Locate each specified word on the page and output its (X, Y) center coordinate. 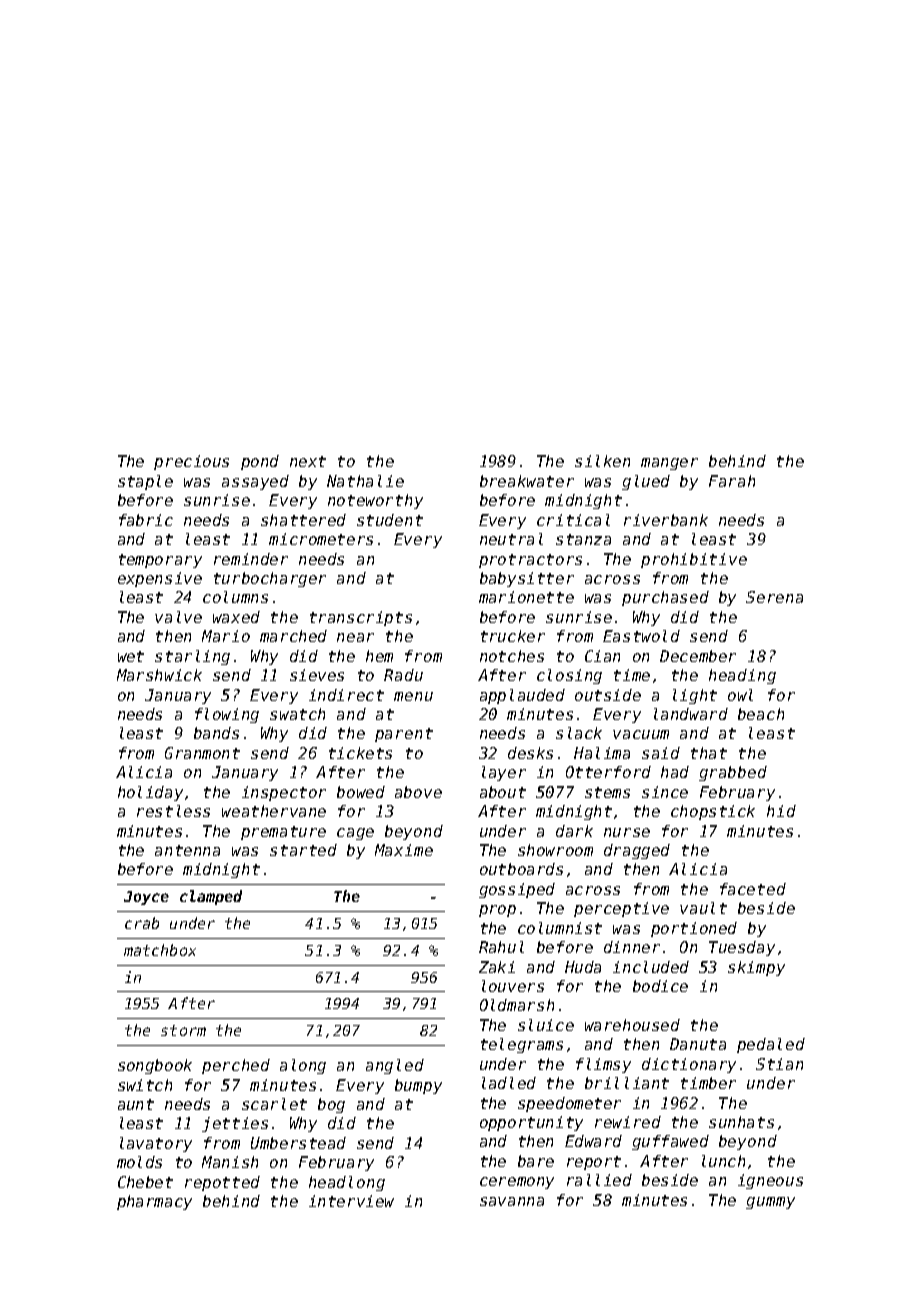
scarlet (274, 1104)
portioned (694, 929)
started (303, 850)
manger (669, 464)
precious (191, 462)
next (308, 461)
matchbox (160, 950)
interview (351, 1201)
